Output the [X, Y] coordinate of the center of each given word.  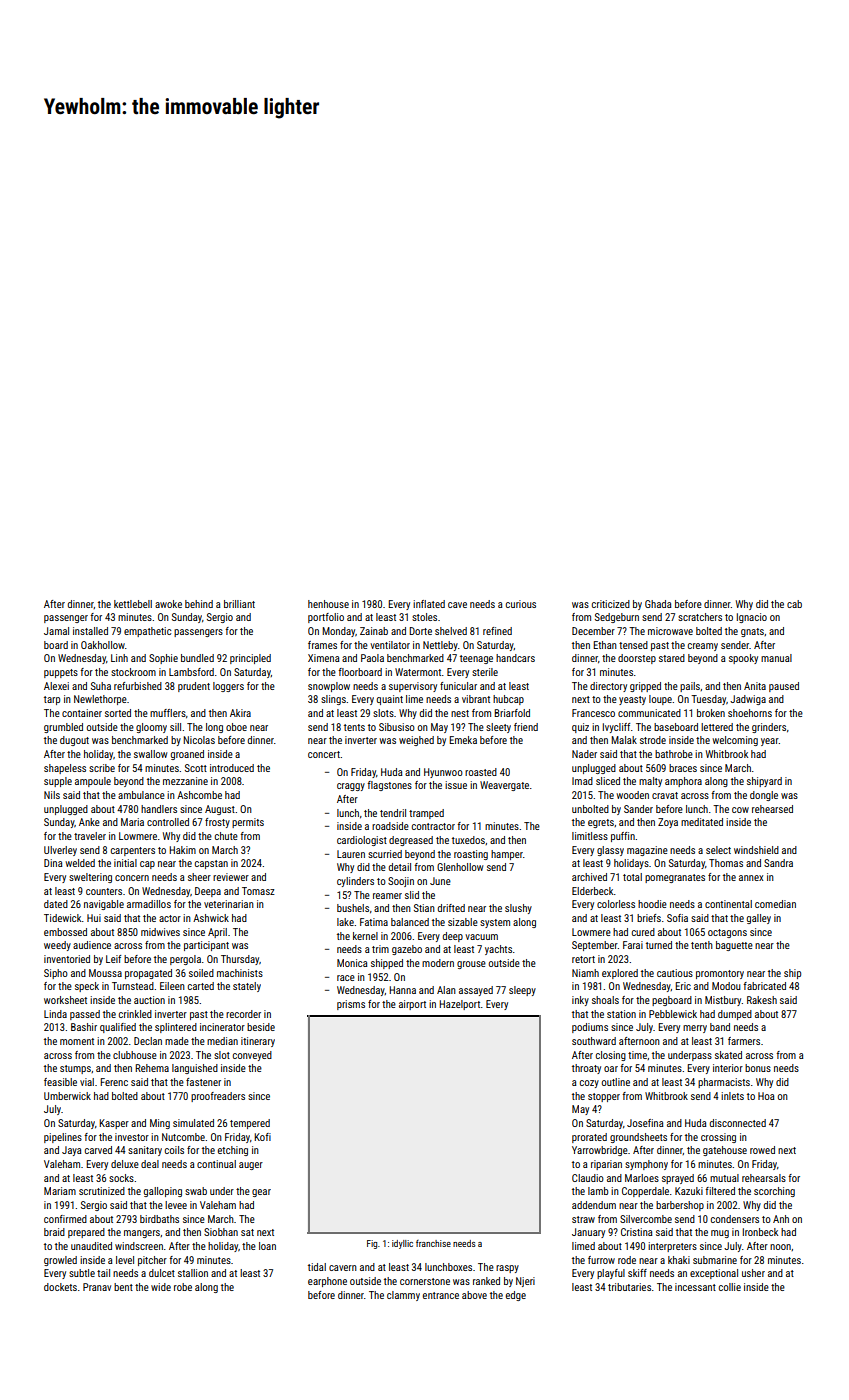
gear [261, 1193]
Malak [624, 740]
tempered [250, 1124]
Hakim [182, 850]
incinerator [222, 1027]
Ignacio [752, 618]
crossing [718, 1138]
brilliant [239, 604]
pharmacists [724, 1083]
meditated [702, 822]
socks [121, 1178]
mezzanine [185, 781]
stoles [424, 617]
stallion [193, 1273]
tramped [426, 814]
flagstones [389, 786]
